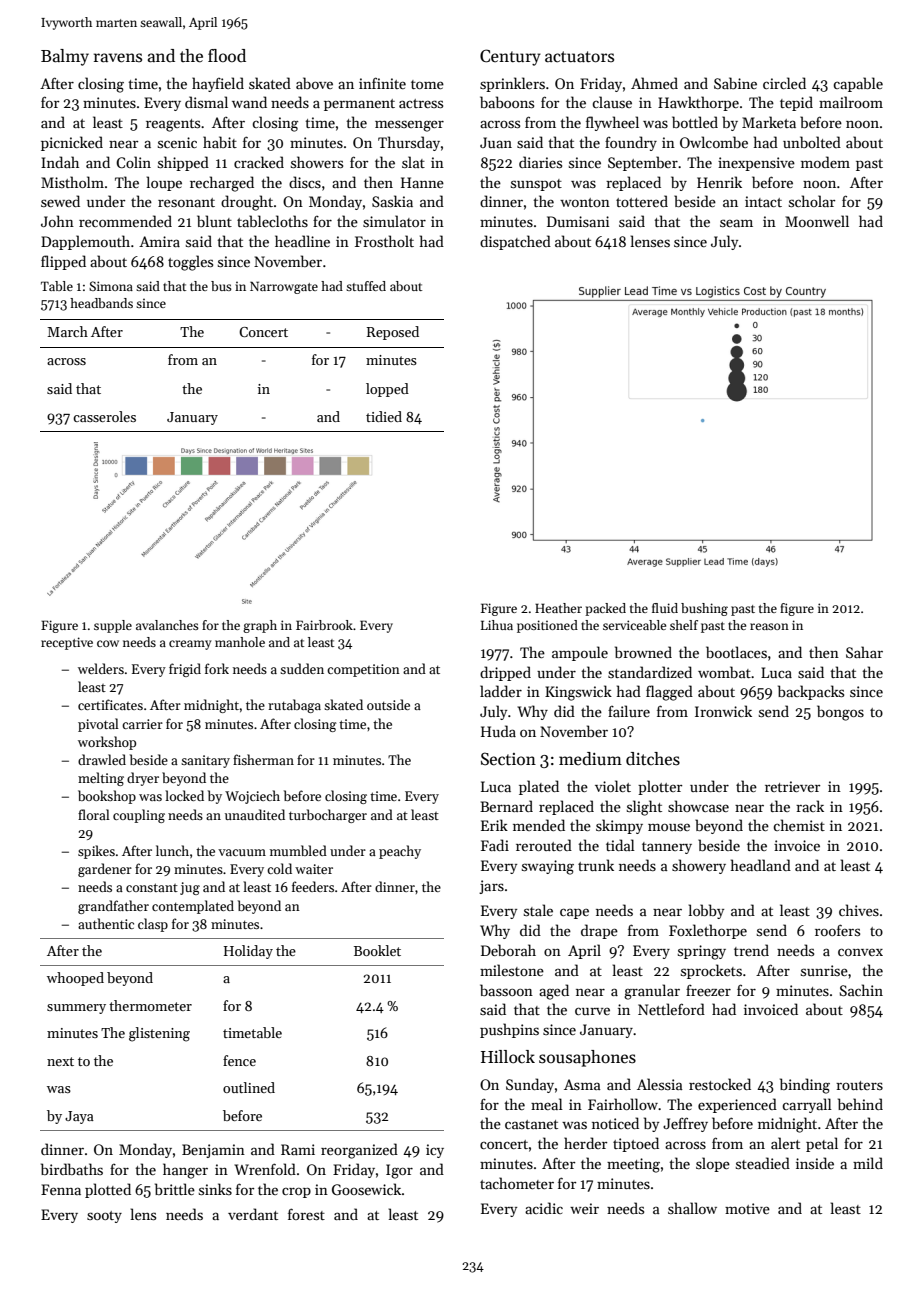 The height and width of the image is (1308, 924). I want to click on flood, so click(227, 55).
